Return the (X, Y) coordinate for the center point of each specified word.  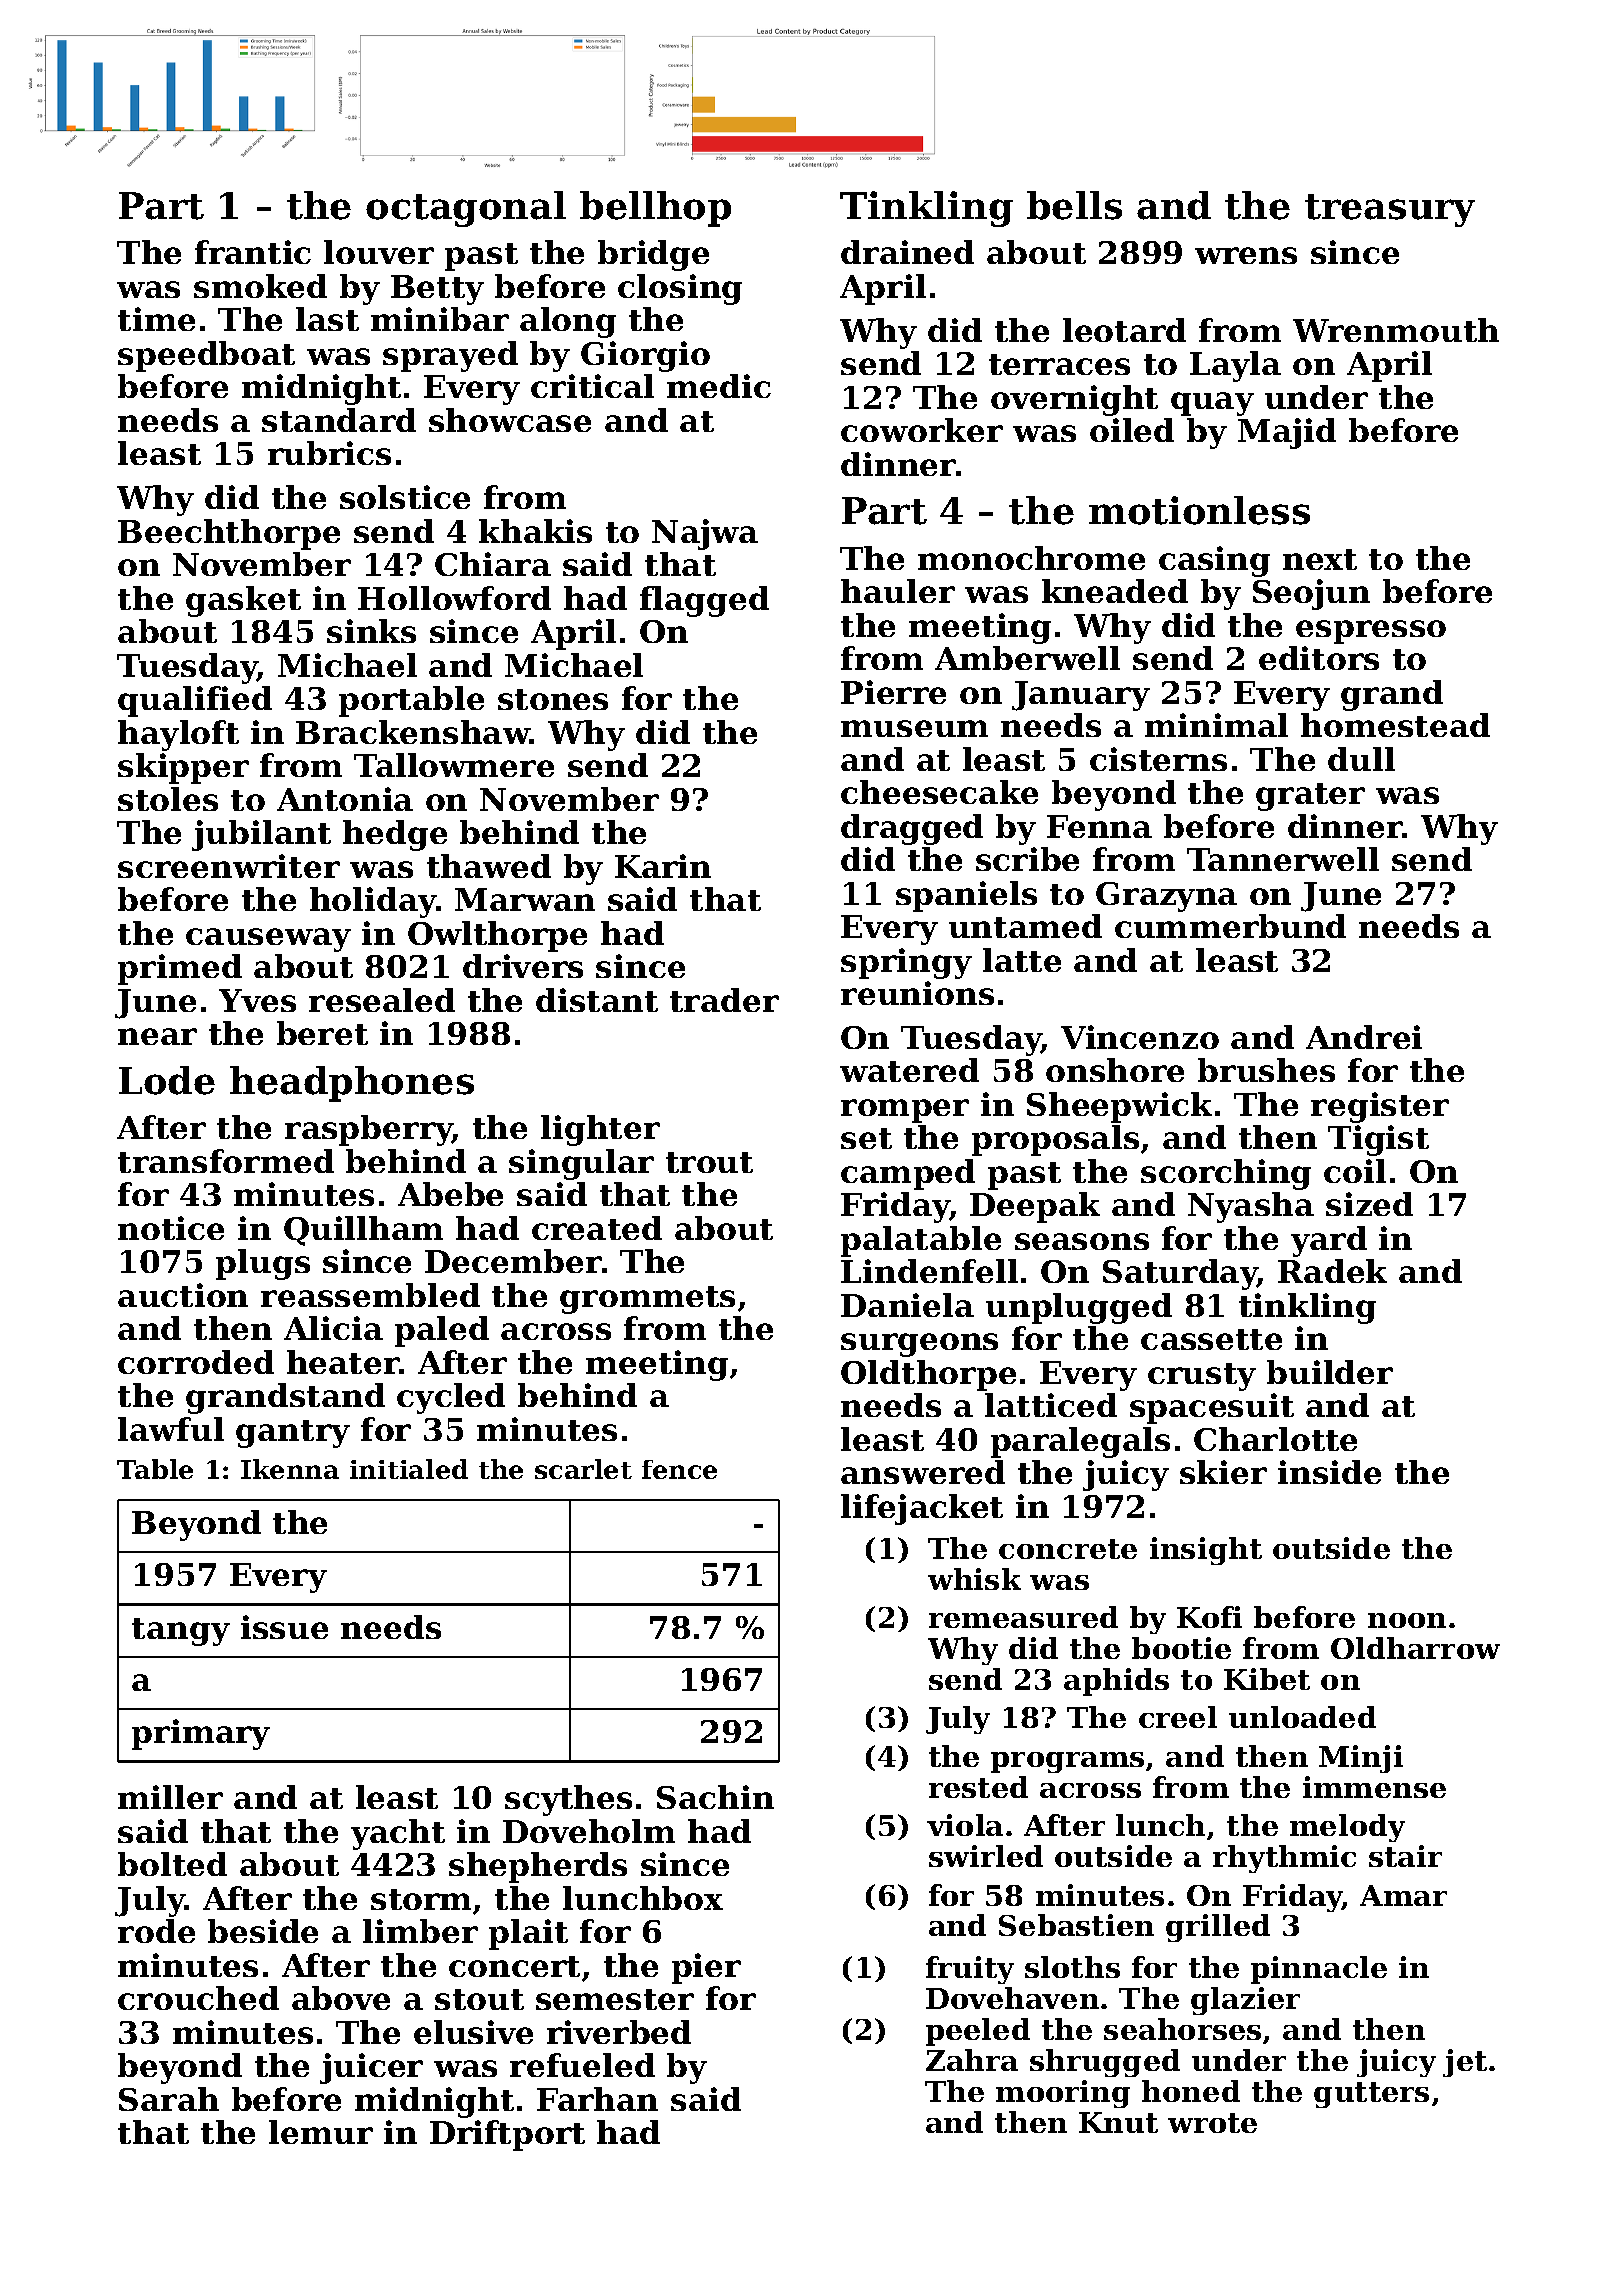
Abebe (450, 1194)
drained (907, 252)
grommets (647, 1300)
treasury (1390, 210)
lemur (321, 2132)
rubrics (329, 453)
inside (1329, 1472)
